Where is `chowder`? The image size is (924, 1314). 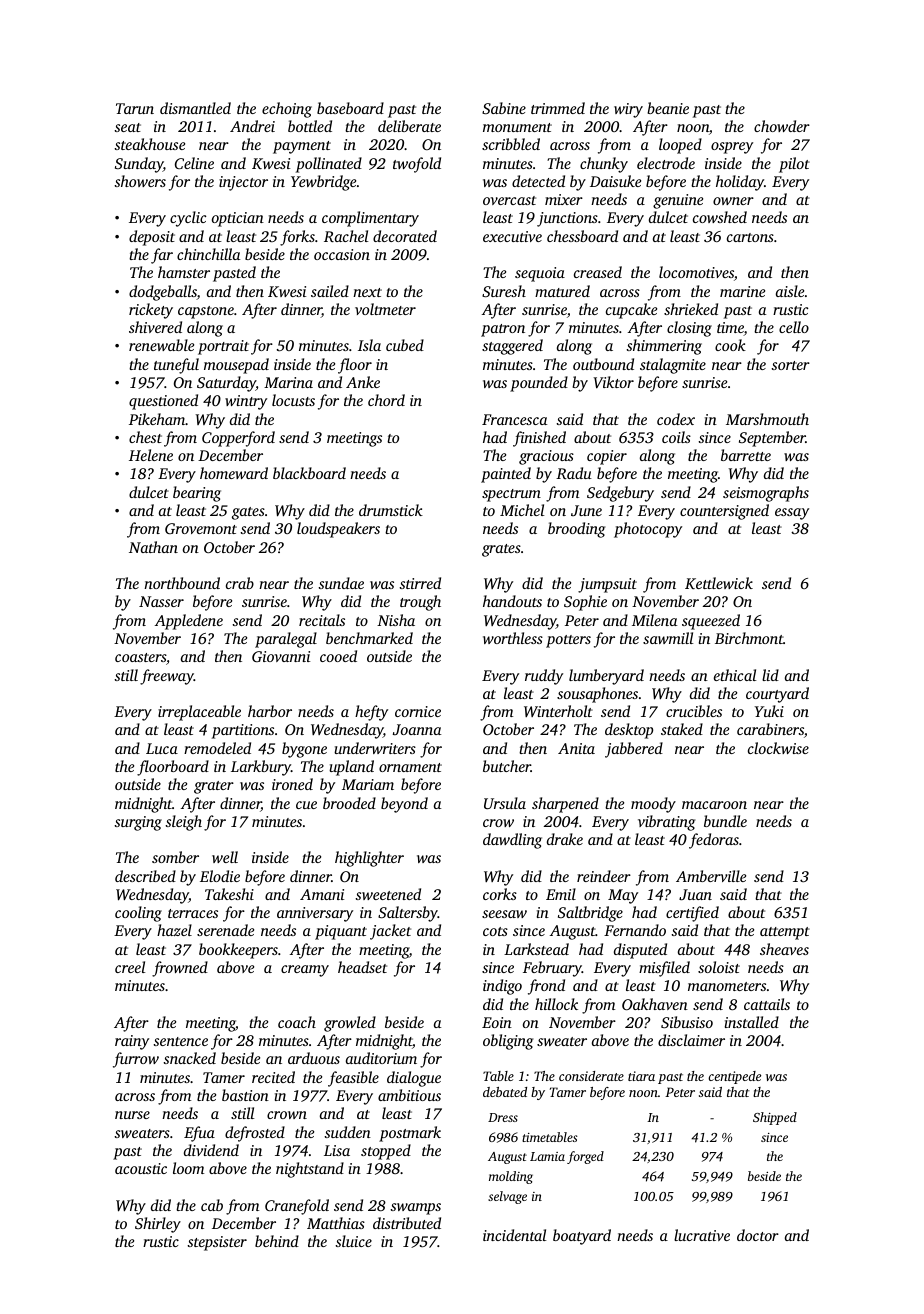 chowder is located at coordinates (782, 126).
